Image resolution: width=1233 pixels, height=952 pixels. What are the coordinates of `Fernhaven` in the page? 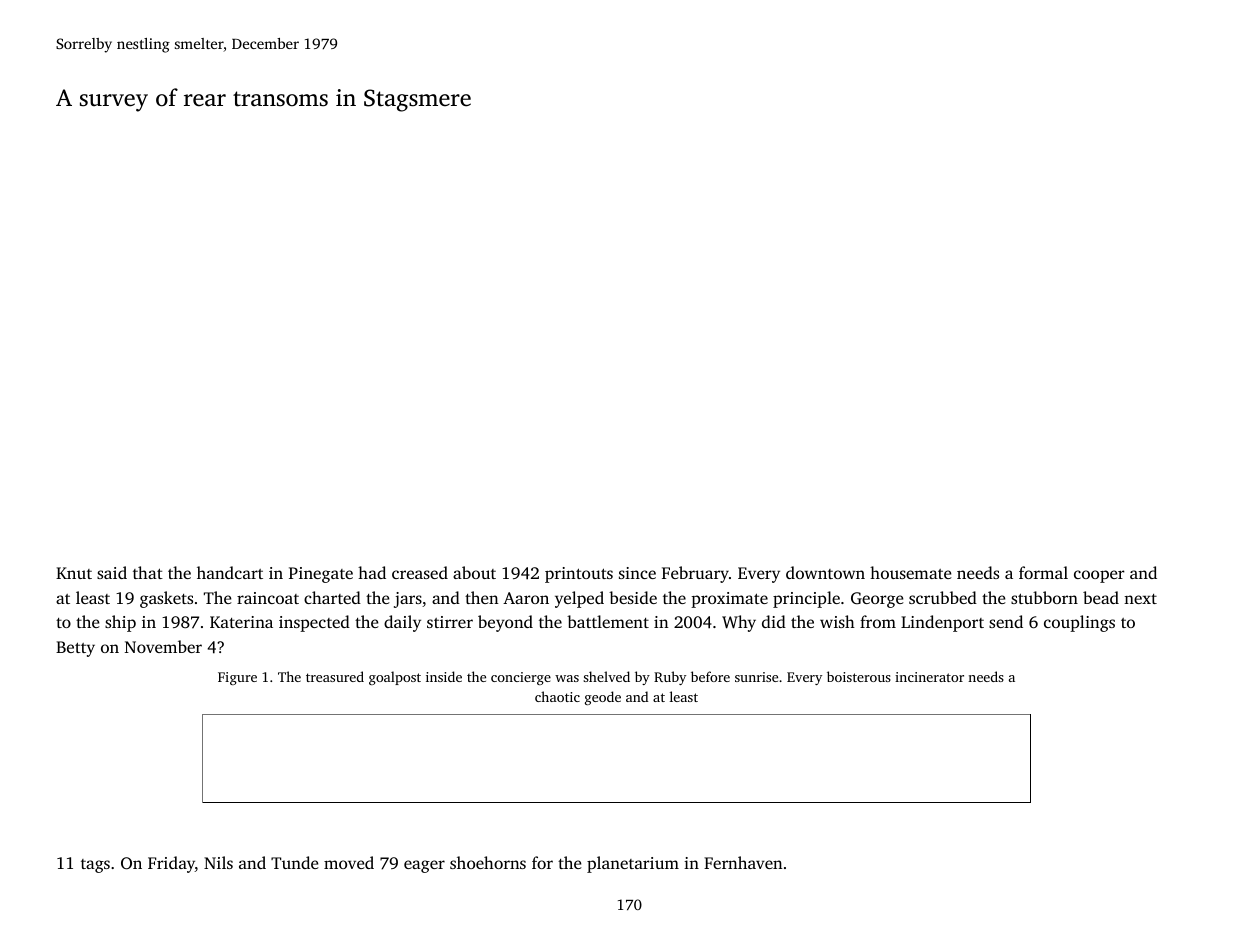 It's located at (743, 862).
